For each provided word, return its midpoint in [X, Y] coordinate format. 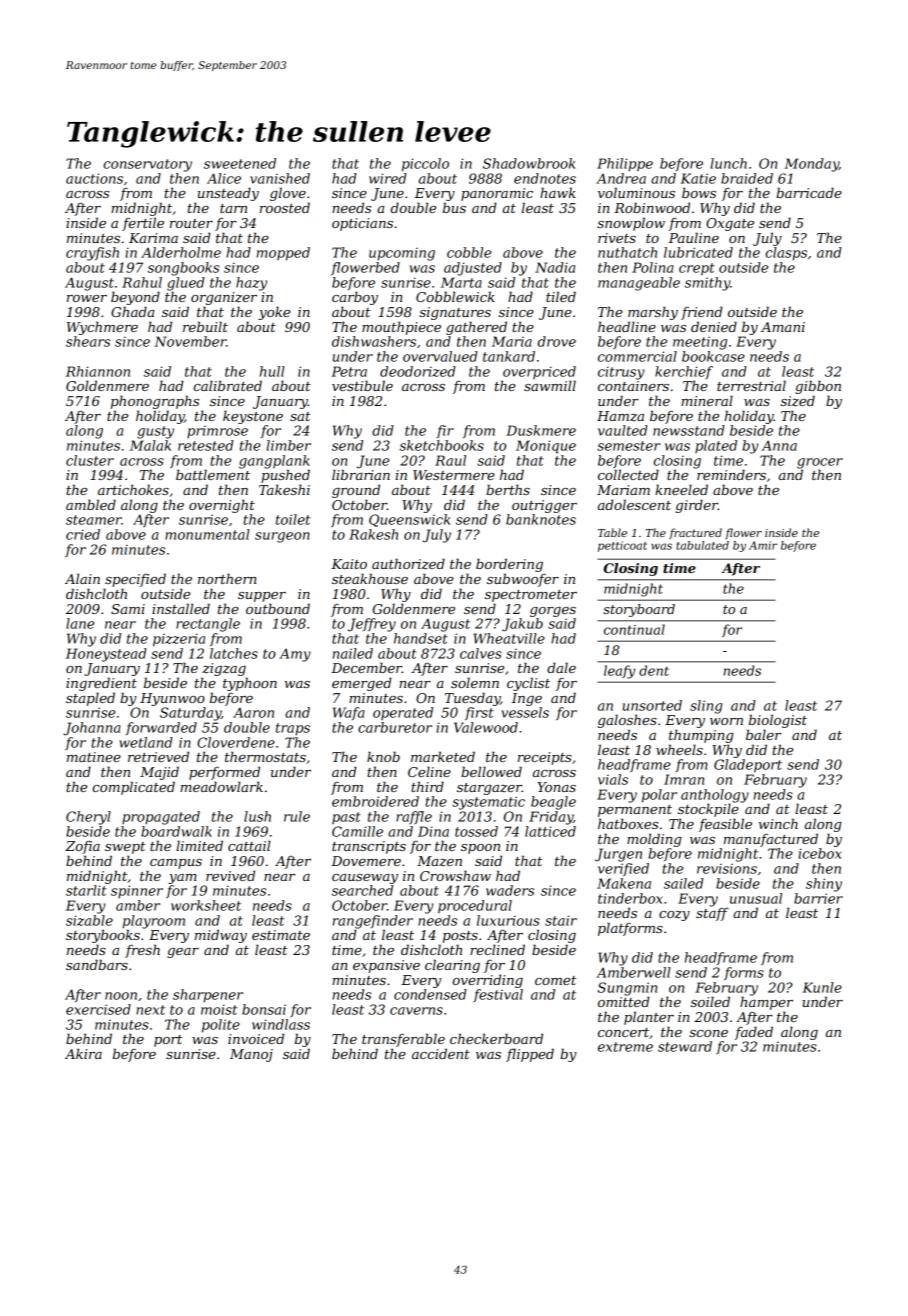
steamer [94, 520]
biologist [778, 721]
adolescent [634, 504]
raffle [414, 817]
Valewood [486, 727]
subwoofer [523, 580]
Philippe [625, 165]
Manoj [251, 1055]
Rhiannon [98, 371]
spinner [137, 891]
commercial [637, 356]
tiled [561, 296]
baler [763, 734]
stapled [90, 699]
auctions [94, 178]
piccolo [425, 165]
